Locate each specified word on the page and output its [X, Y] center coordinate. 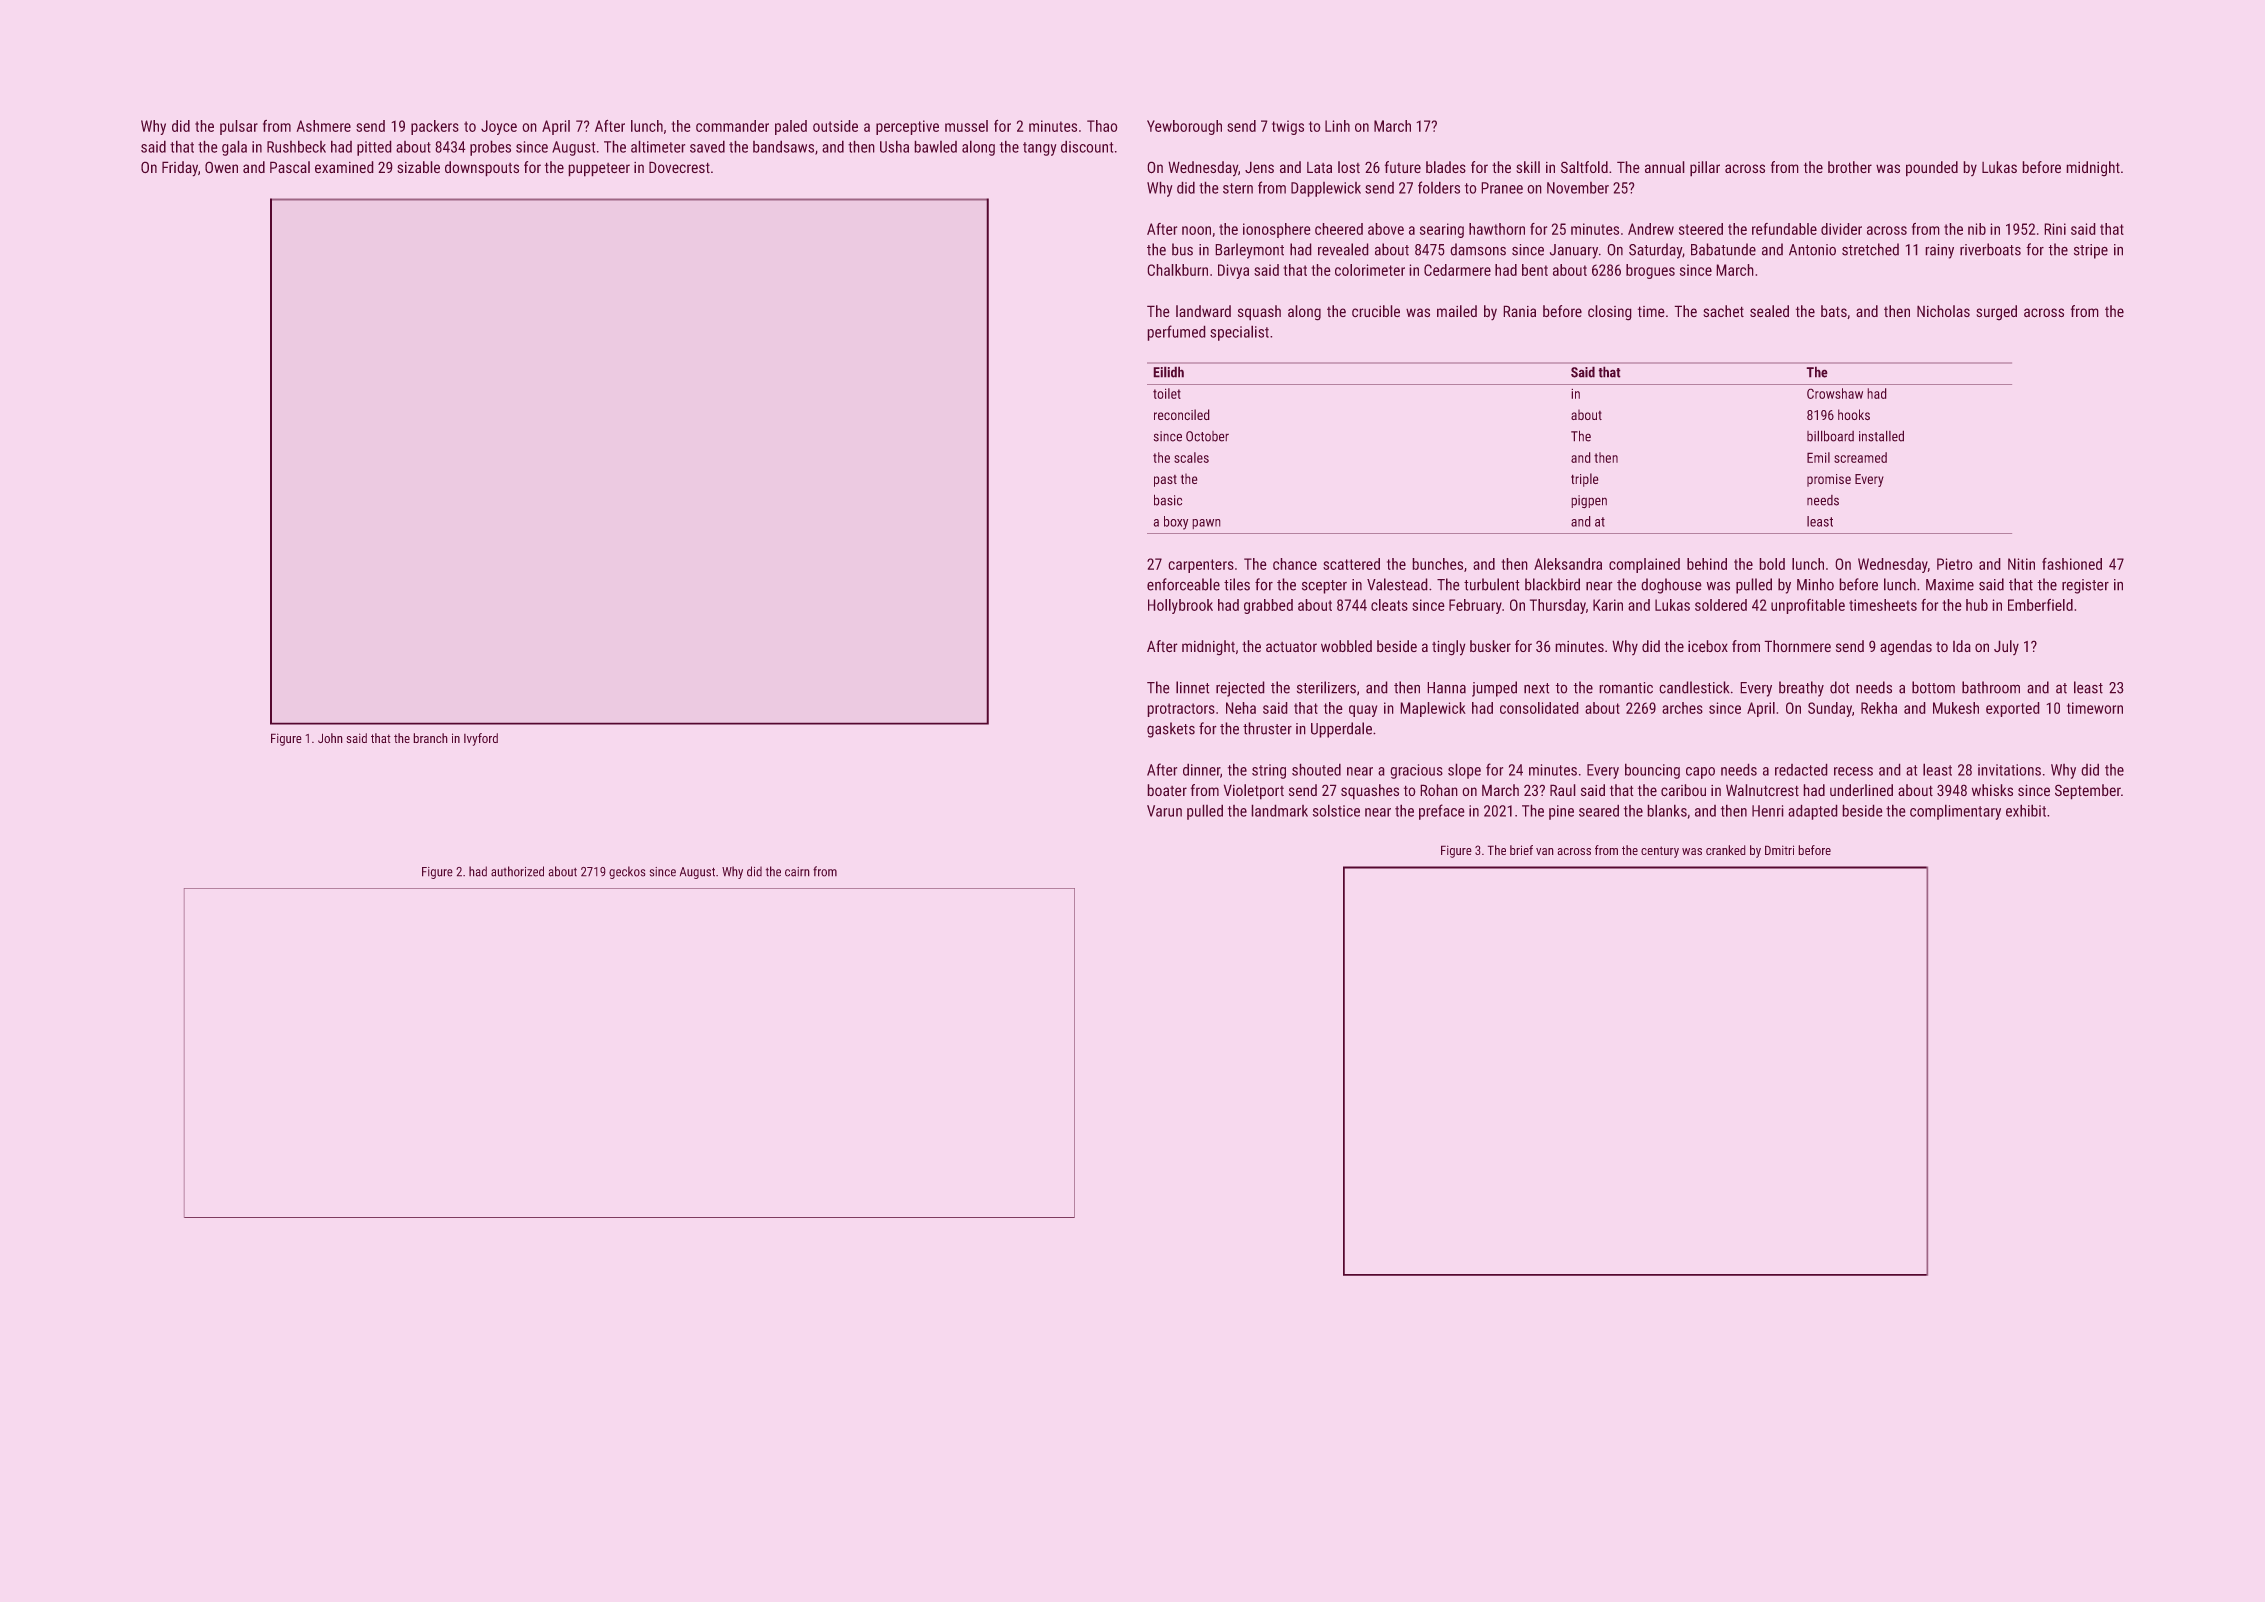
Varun [1164, 811]
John [330, 738]
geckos [627, 872]
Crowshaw [1835, 393]
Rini [2055, 229]
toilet [1167, 393]
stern [1238, 188]
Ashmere [323, 126]
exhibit [2026, 810]
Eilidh [1168, 372]
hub [1977, 605]
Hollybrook [1180, 606]
